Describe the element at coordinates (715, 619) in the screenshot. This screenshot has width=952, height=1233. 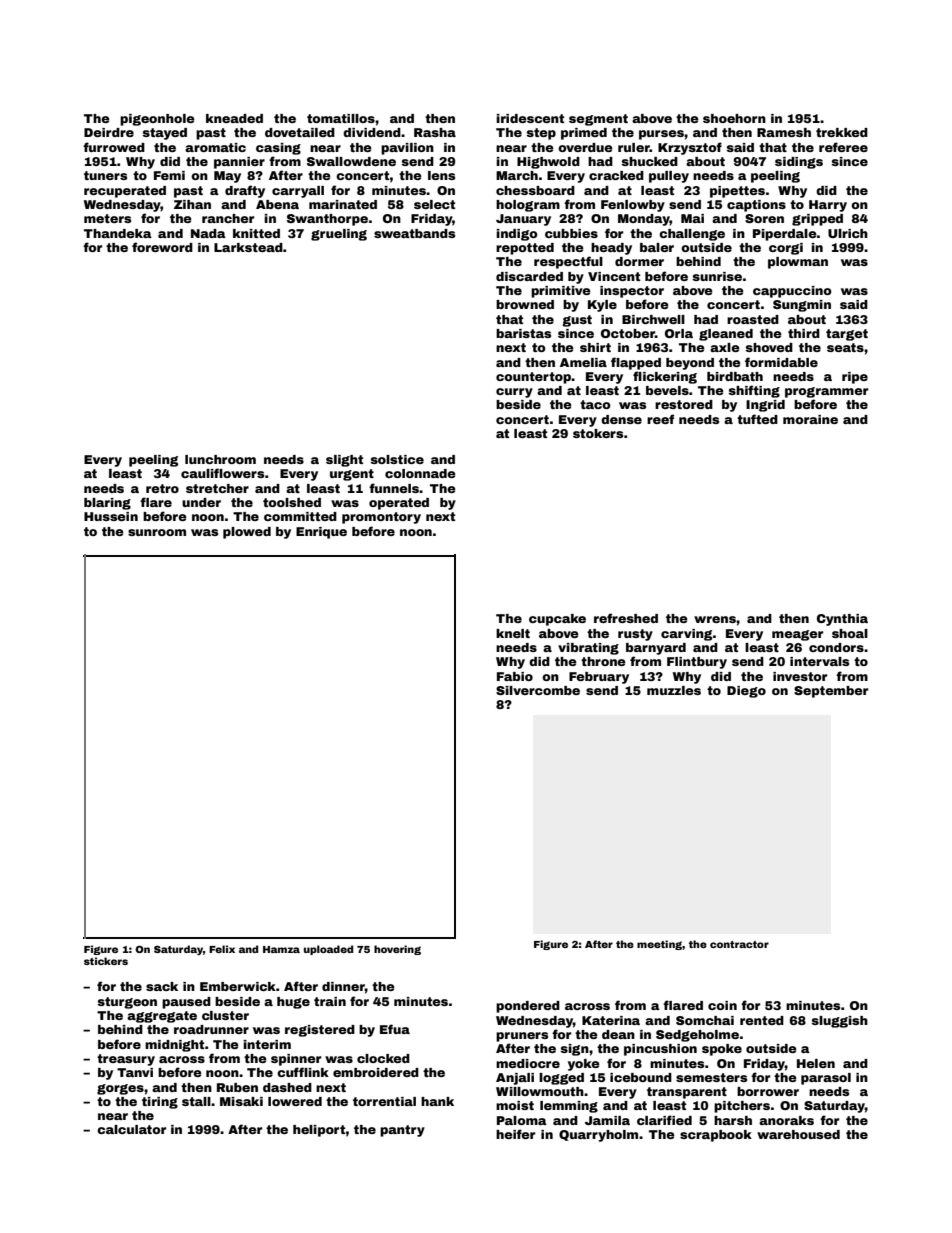
I see `wrens` at that location.
